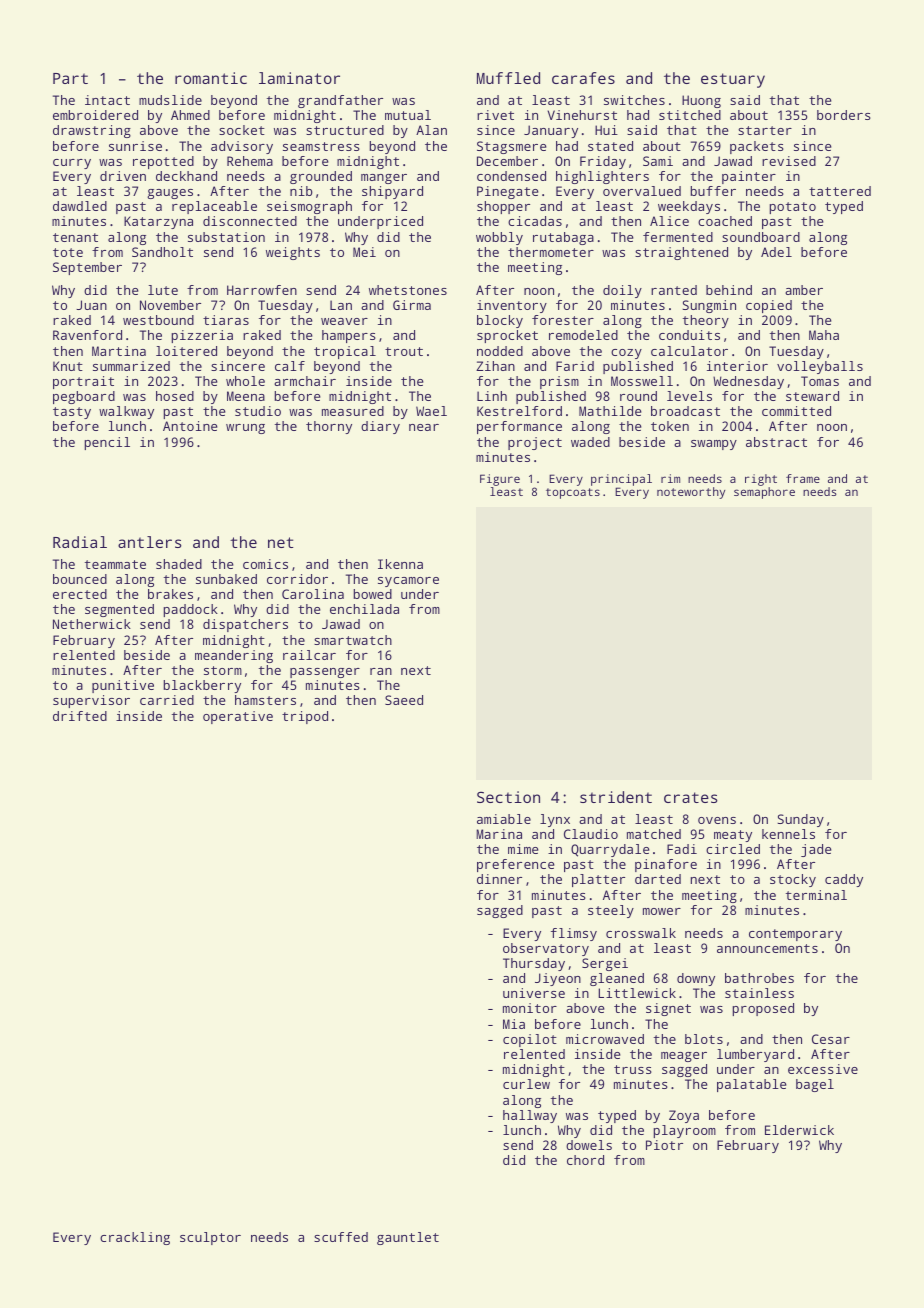  What do you see at coordinates (824, 335) in the screenshot?
I see `Maha` at bounding box center [824, 335].
